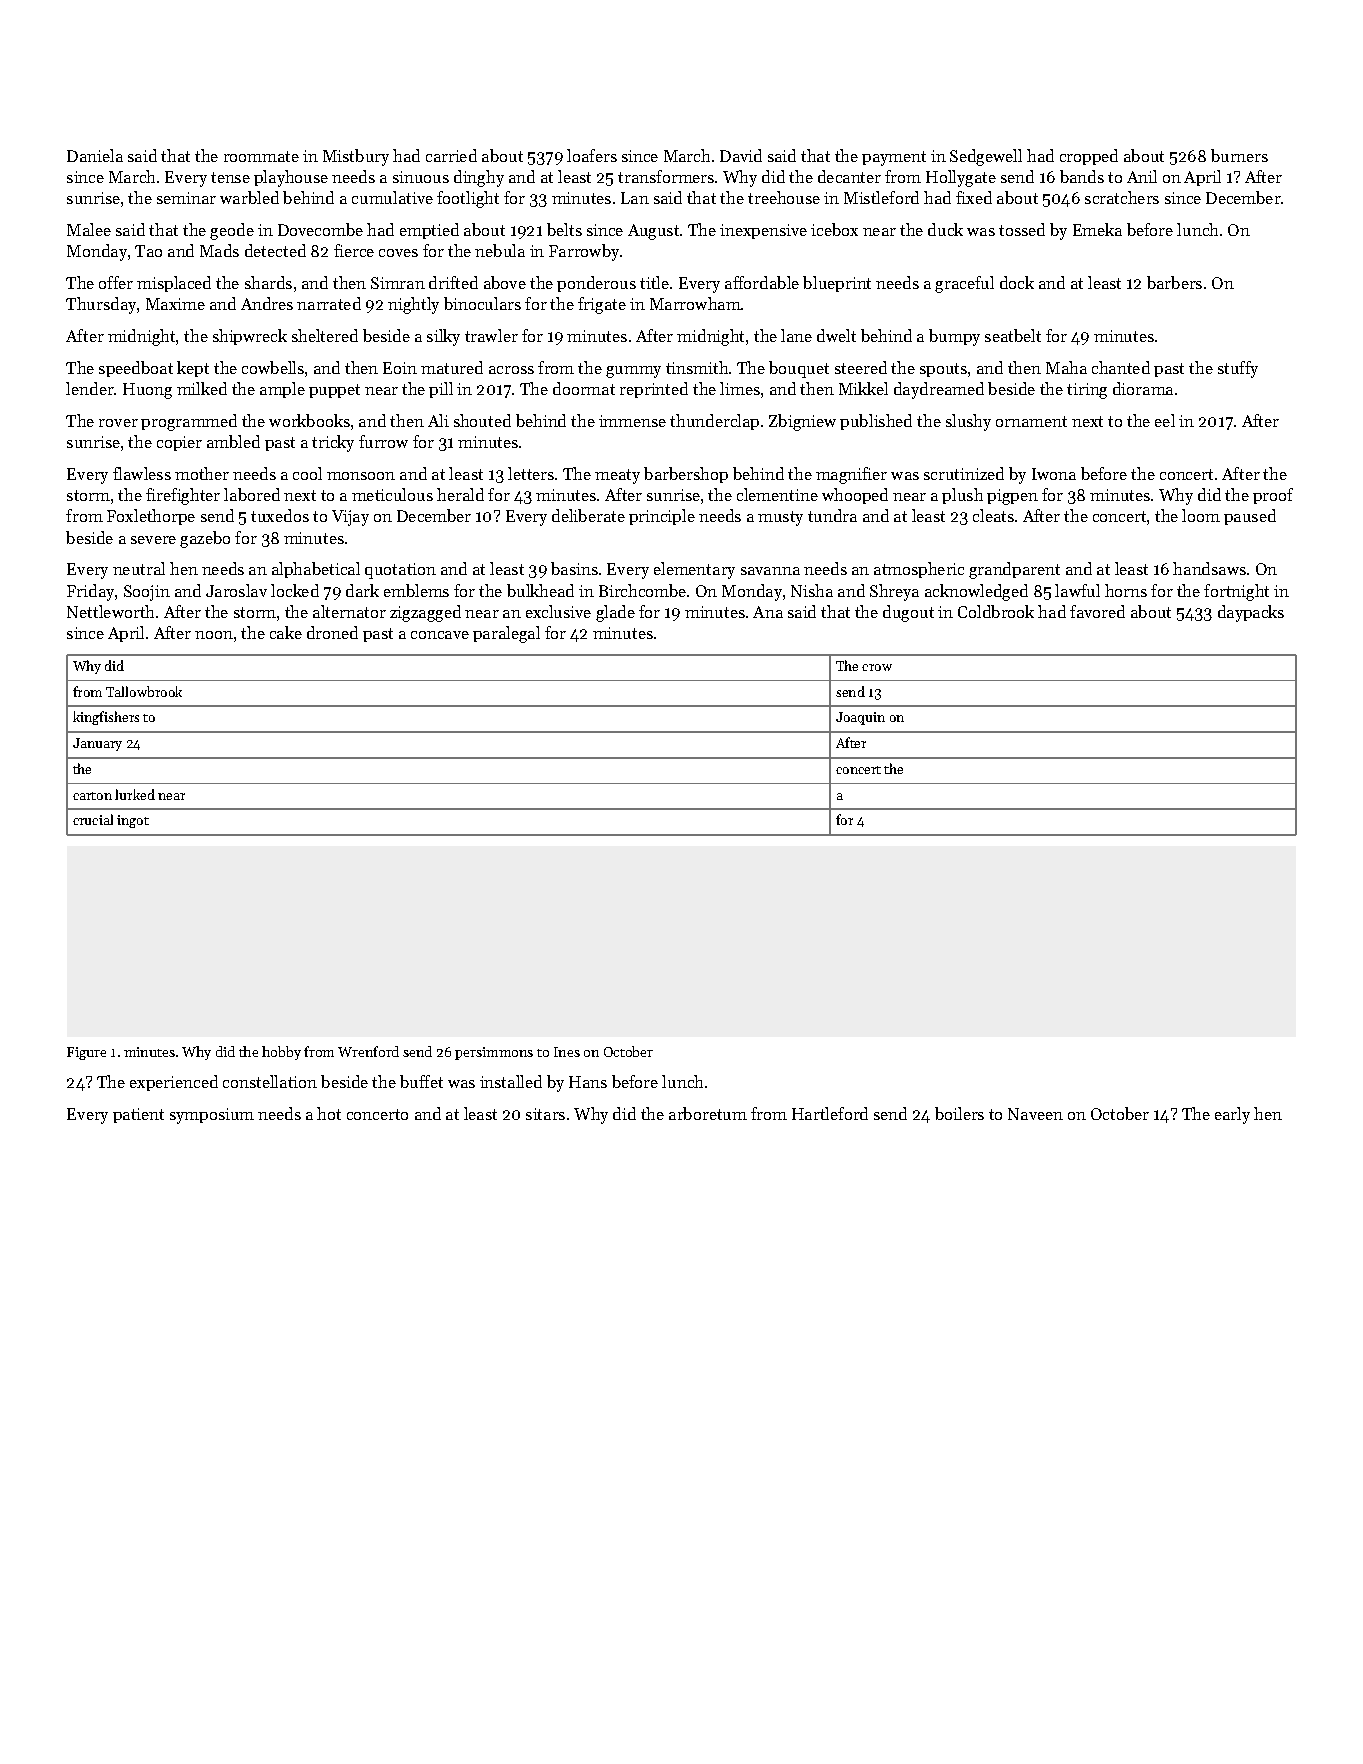 This image has height=1764, width=1363. What do you see at coordinates (1232, 1115) in the image?
I see `early` at bounding box center [1232, 1115].
